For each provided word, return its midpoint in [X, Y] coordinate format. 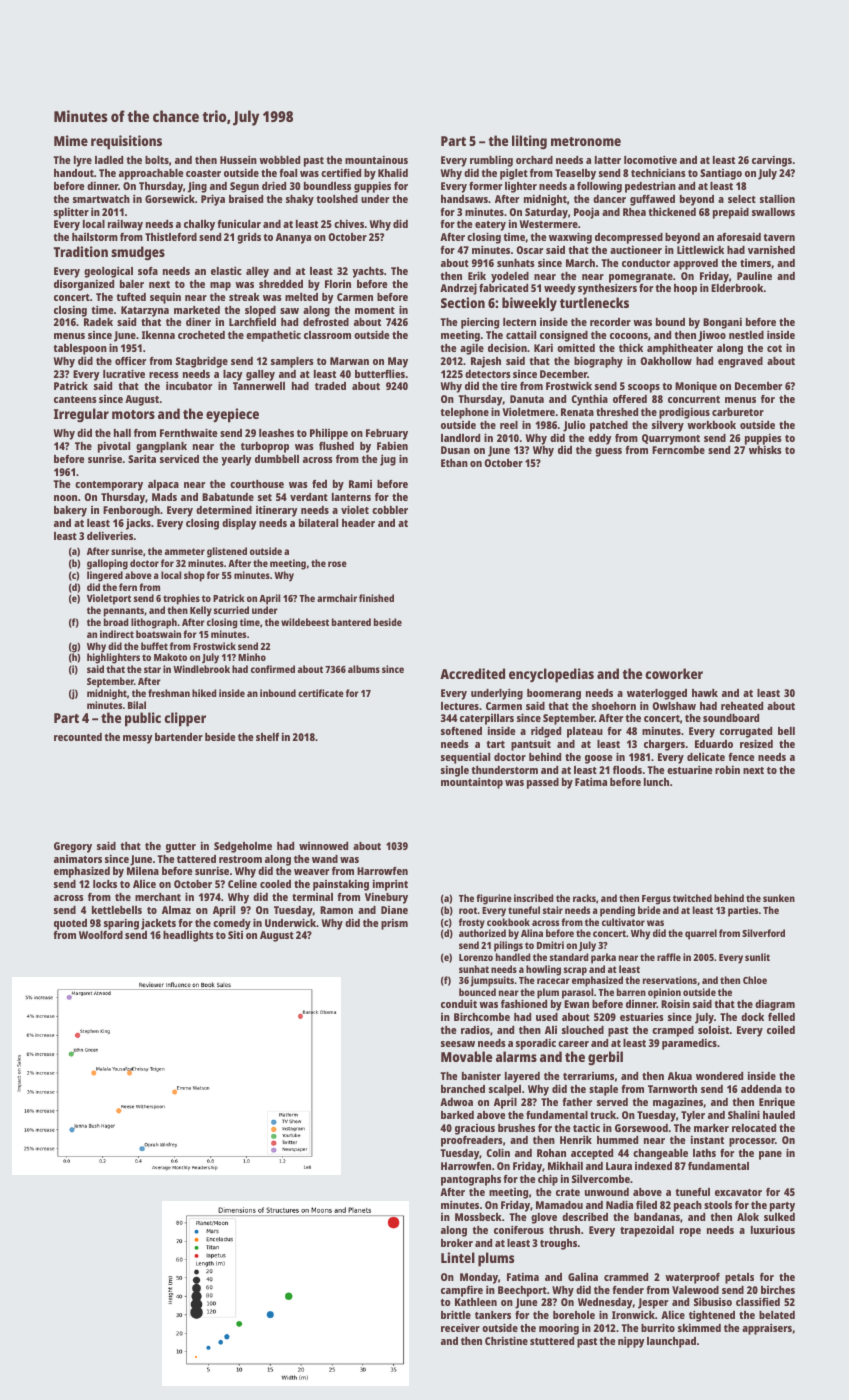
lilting [529, 142]
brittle [456, 1314]
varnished [771, 249]
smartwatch [101, 199]
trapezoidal [647, 1231]
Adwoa [456, 1102]
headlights [188, 936]
